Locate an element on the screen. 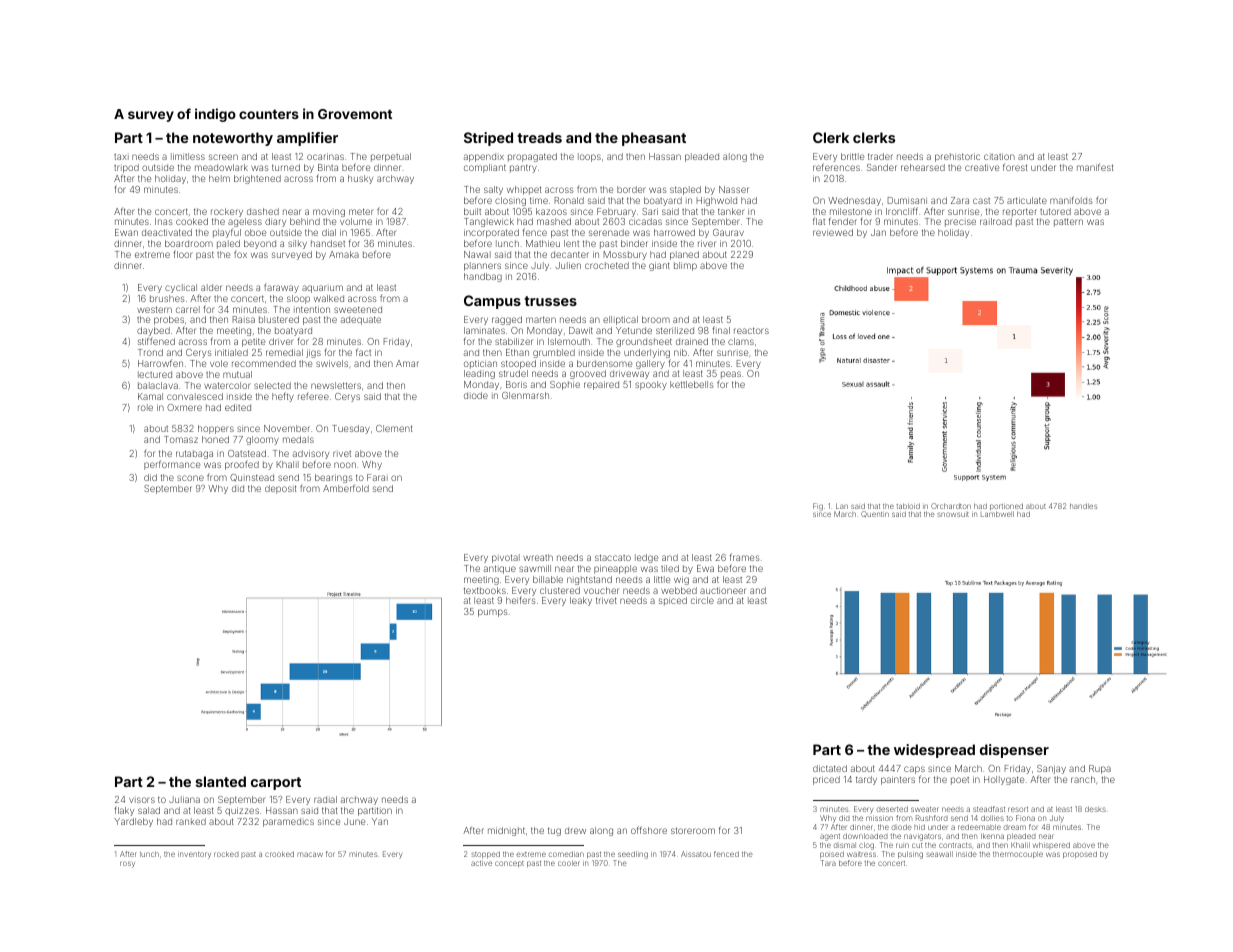 The image size is (1233, 952). giant is located at coordinates (659, 266).
